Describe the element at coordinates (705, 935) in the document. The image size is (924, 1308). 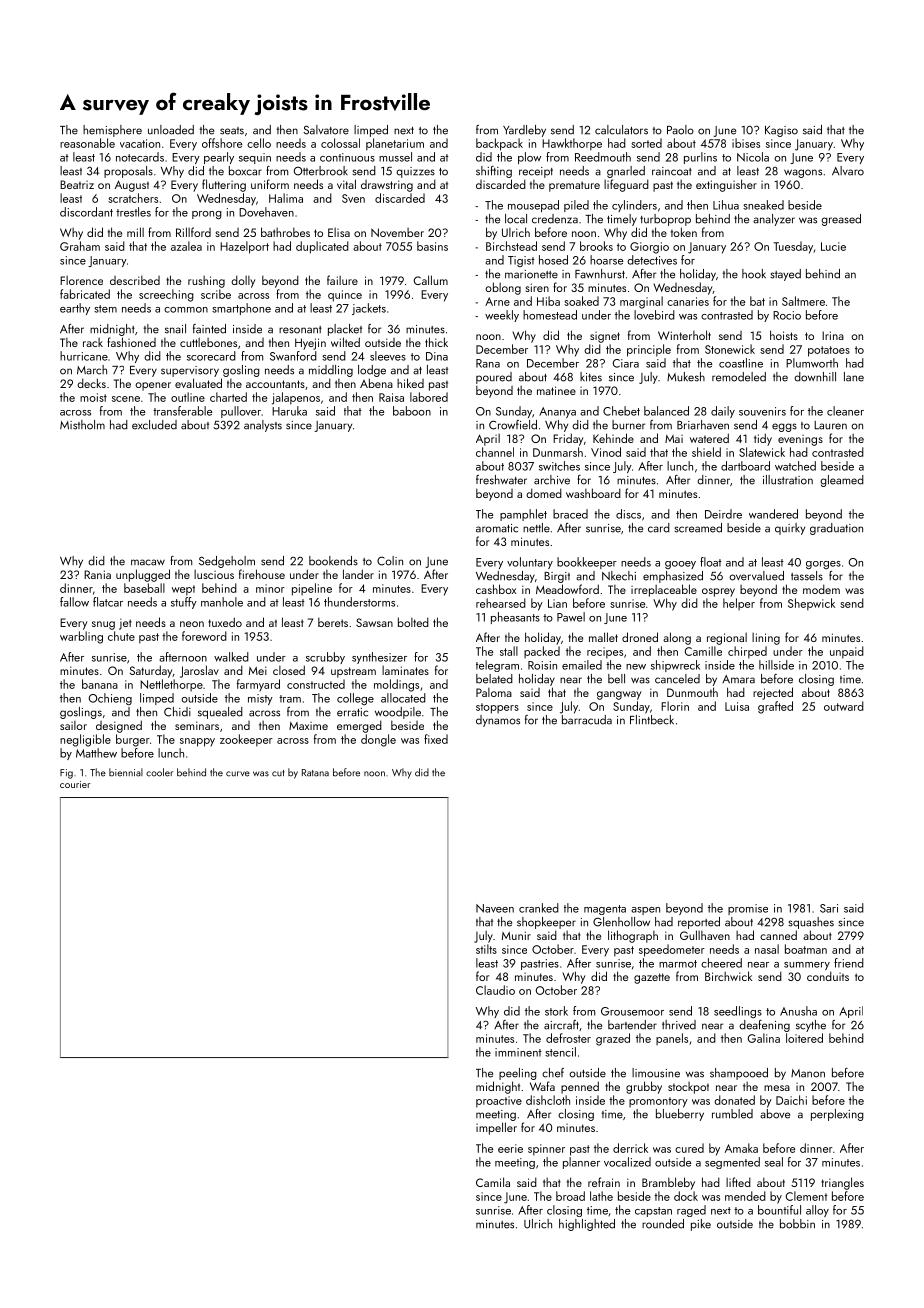
I see `Gullhaven` at that location.
